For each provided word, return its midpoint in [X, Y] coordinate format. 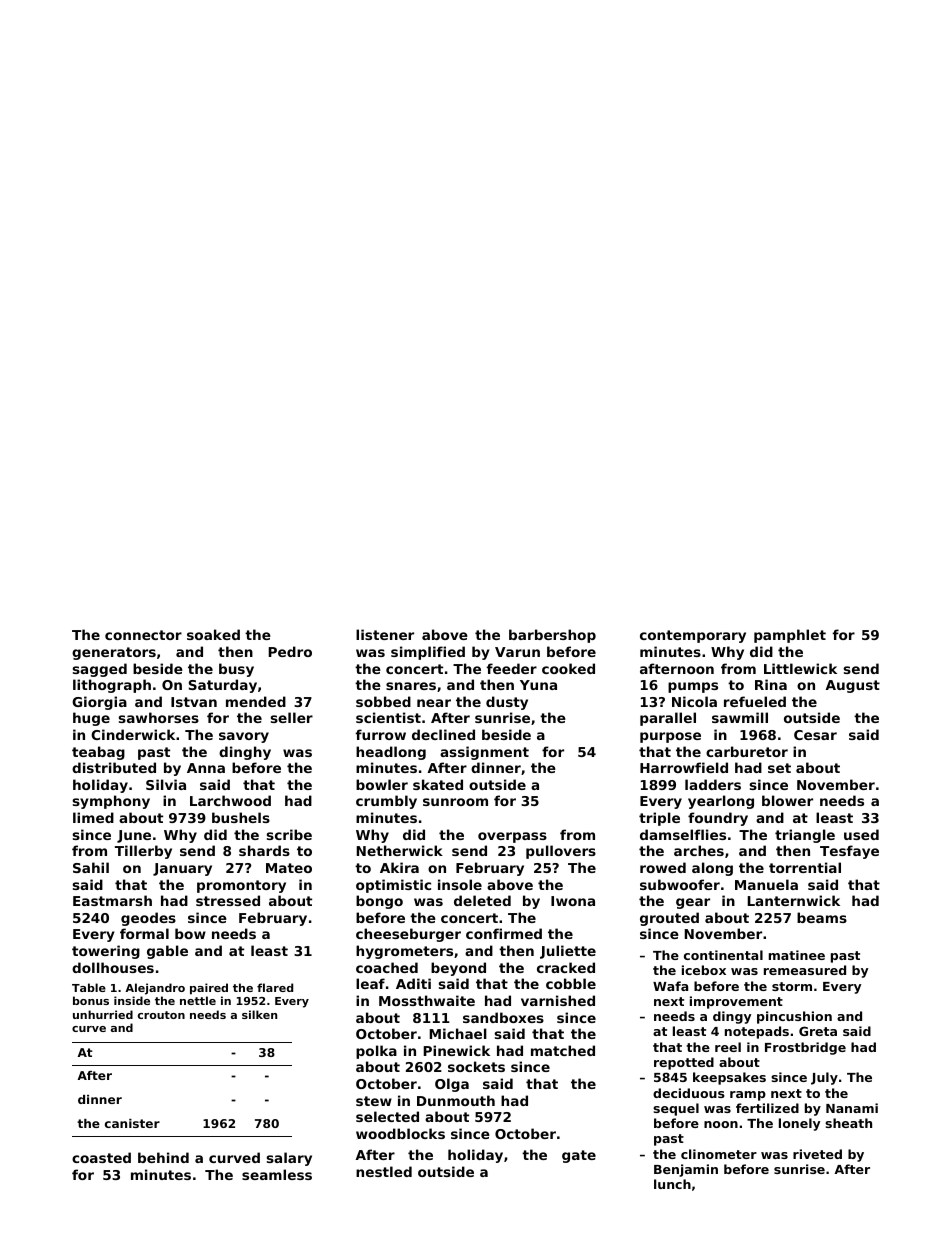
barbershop [552, 636]
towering [106, 952]
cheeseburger [408, 935]
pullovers [561, 852]
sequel [676, 1109]
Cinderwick [133, 734]
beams [822, 917]
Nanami [852, 1108]
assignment [484, 753]
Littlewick [800, 668]
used [861, 834]
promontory [241, 886]
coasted [101, 1157]
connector [143, 635]
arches [699, 850]
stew [374, 1101]
